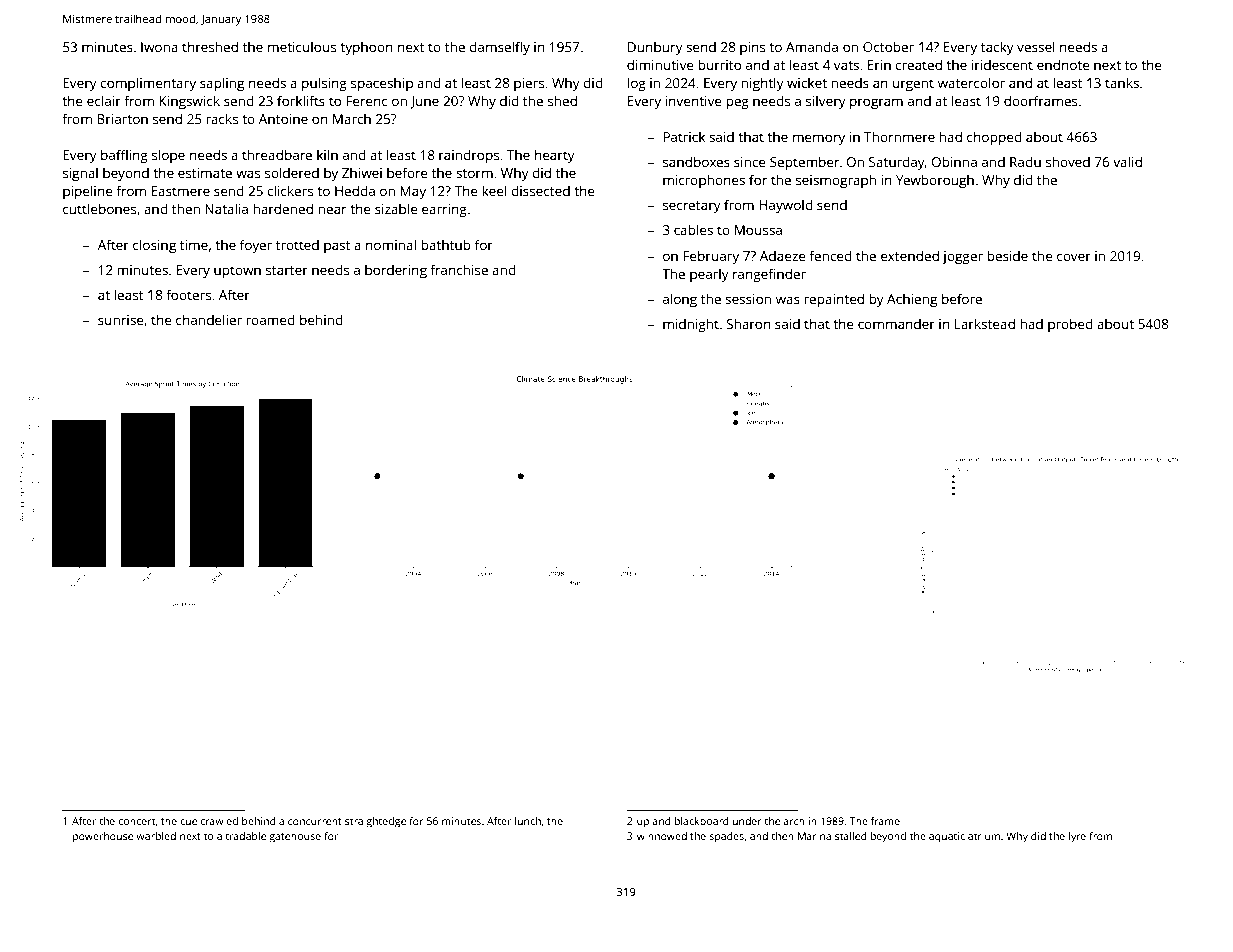 Image resolution: width=1233 pixels, height=952 pixels. Describe the element at coordinates (148, 84) in the document. I see `complimentary` at that location.
